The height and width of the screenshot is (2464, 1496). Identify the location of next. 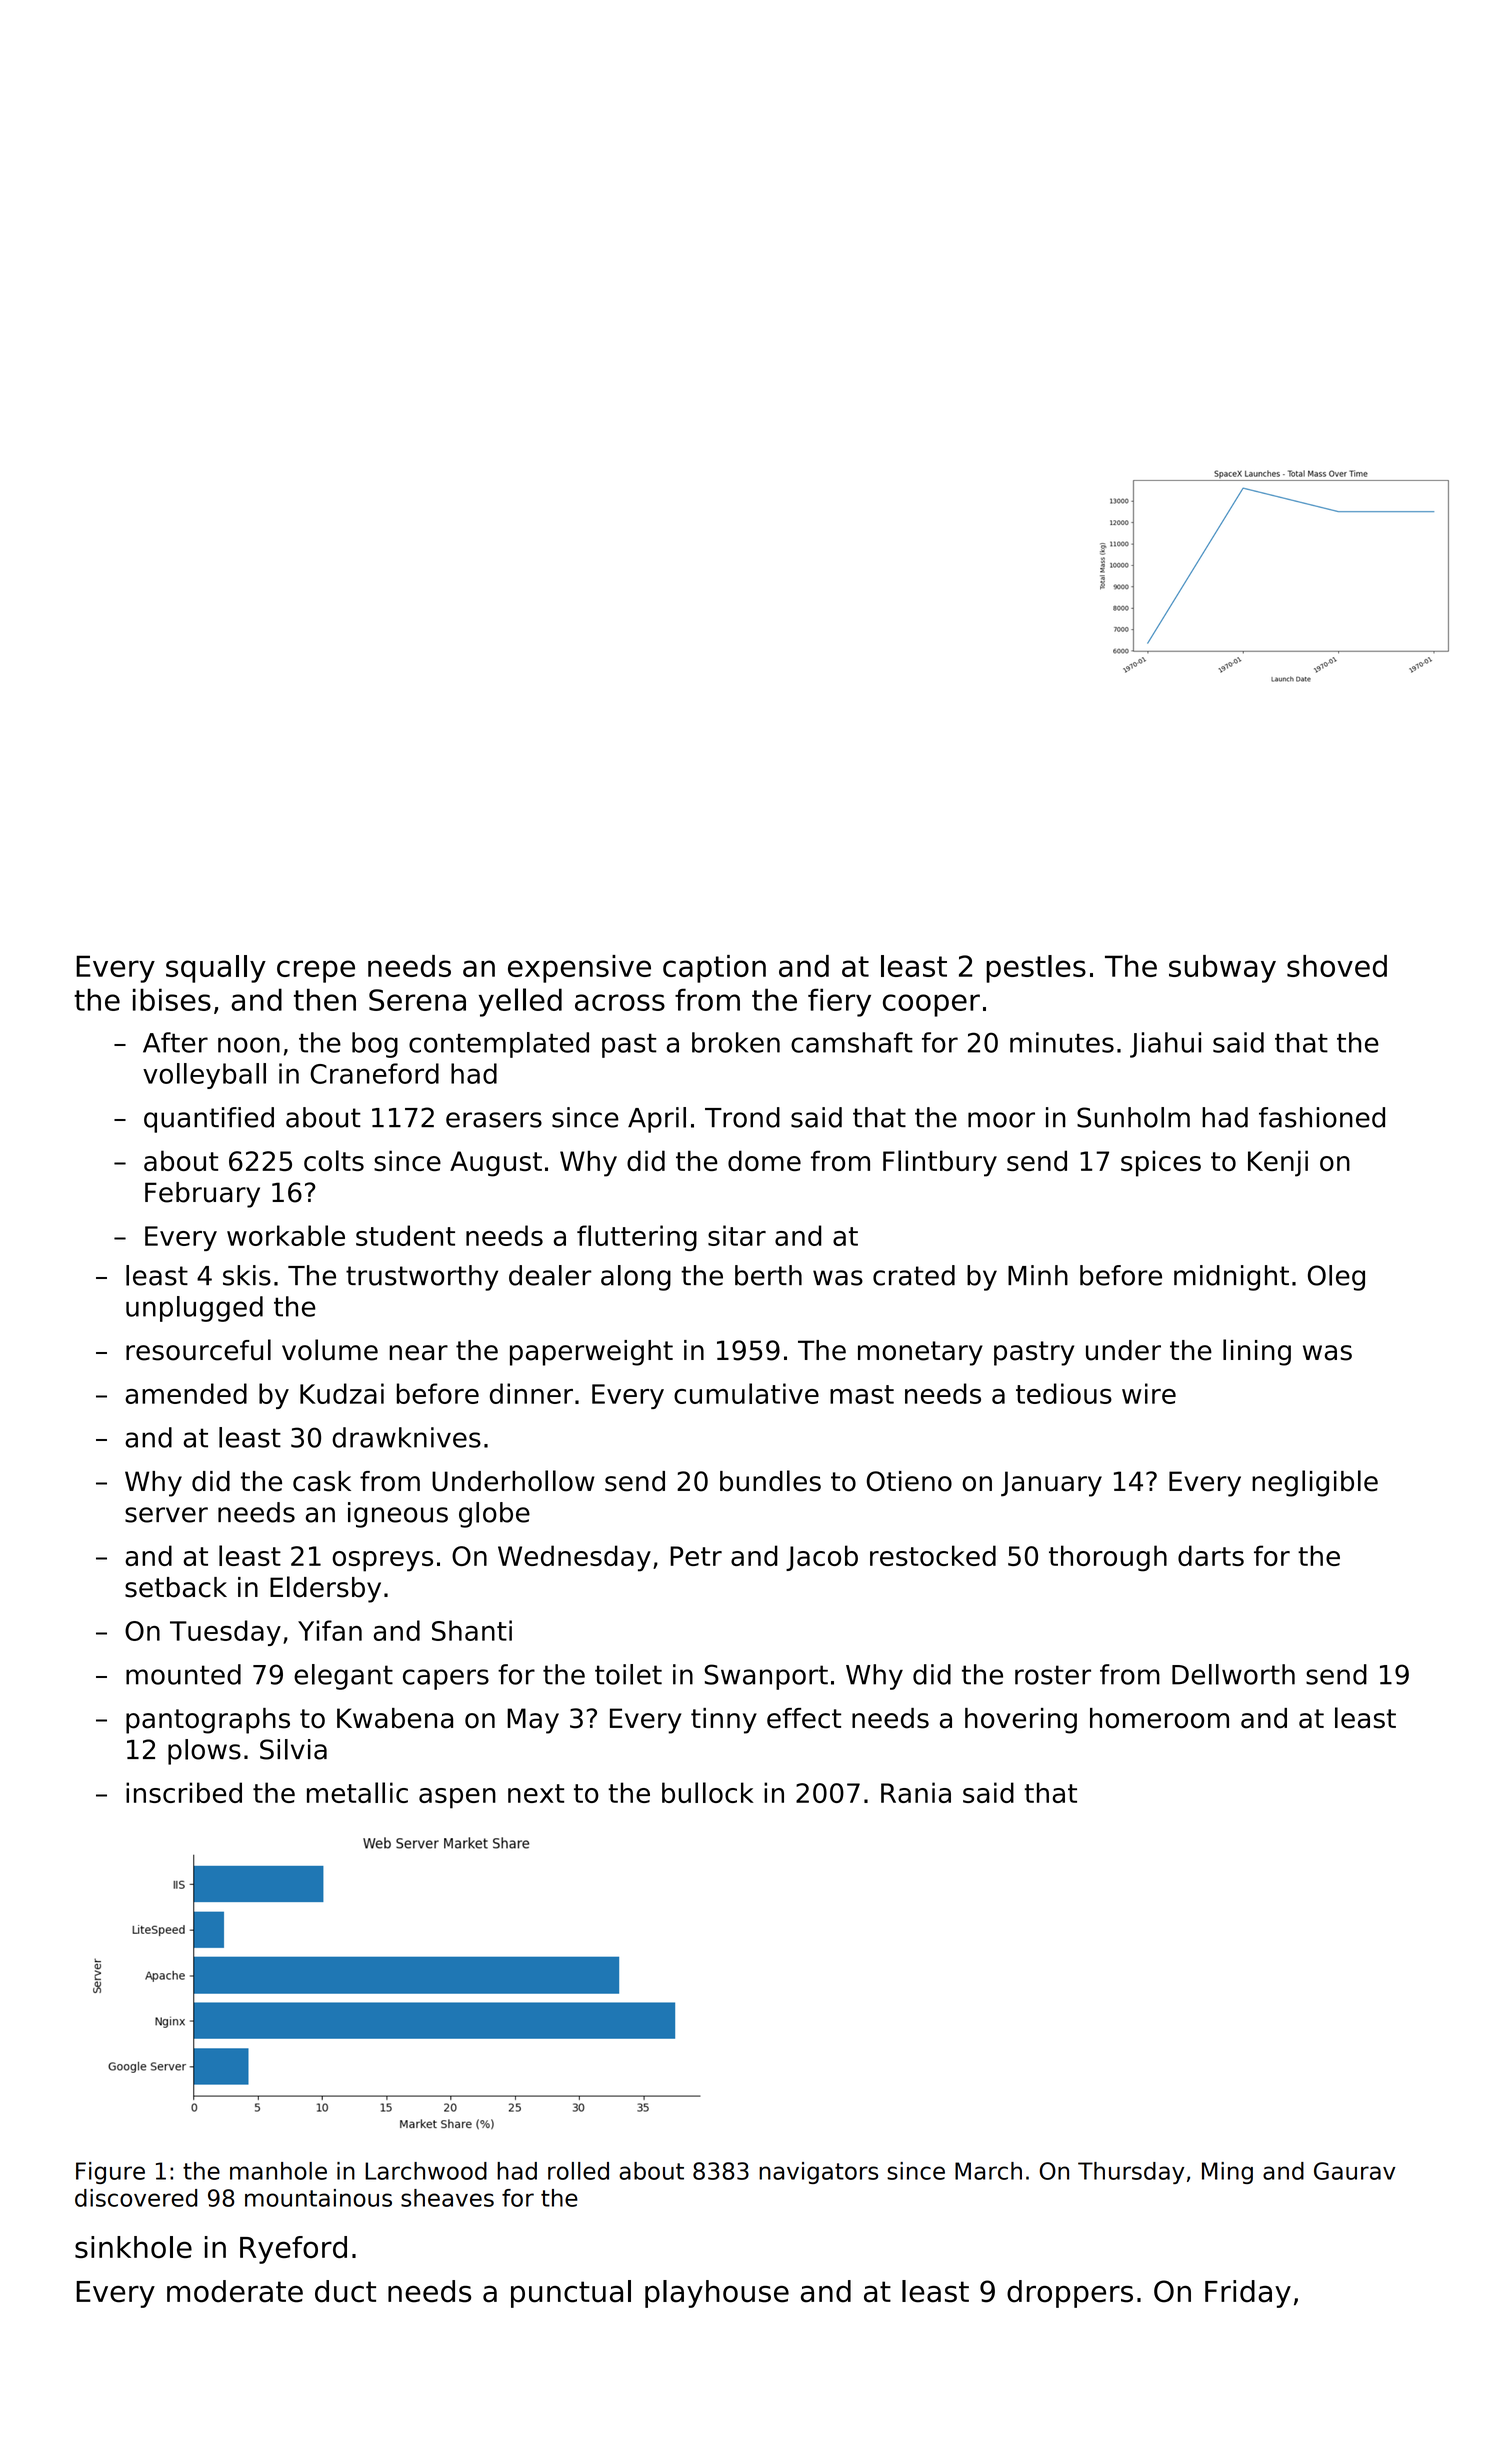
(536, 1793).
